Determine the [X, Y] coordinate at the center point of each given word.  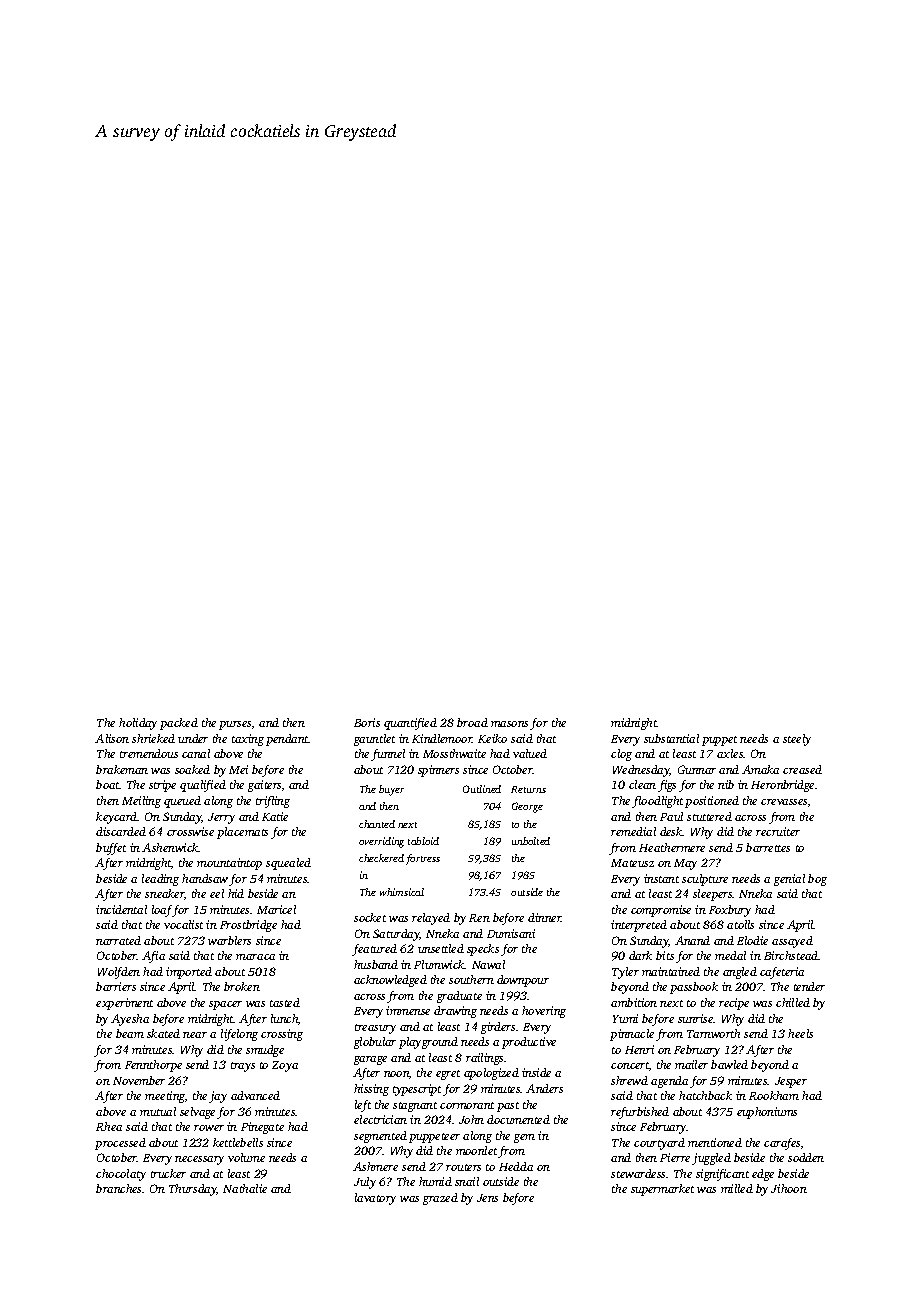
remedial [633, 831]
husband [376, 964]
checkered [381, 858]
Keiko [492, 738]
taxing [248, 740]
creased [802, 769]
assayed [792, 942]
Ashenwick [170, 847]
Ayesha [130, 1020]
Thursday [193, 1190]
